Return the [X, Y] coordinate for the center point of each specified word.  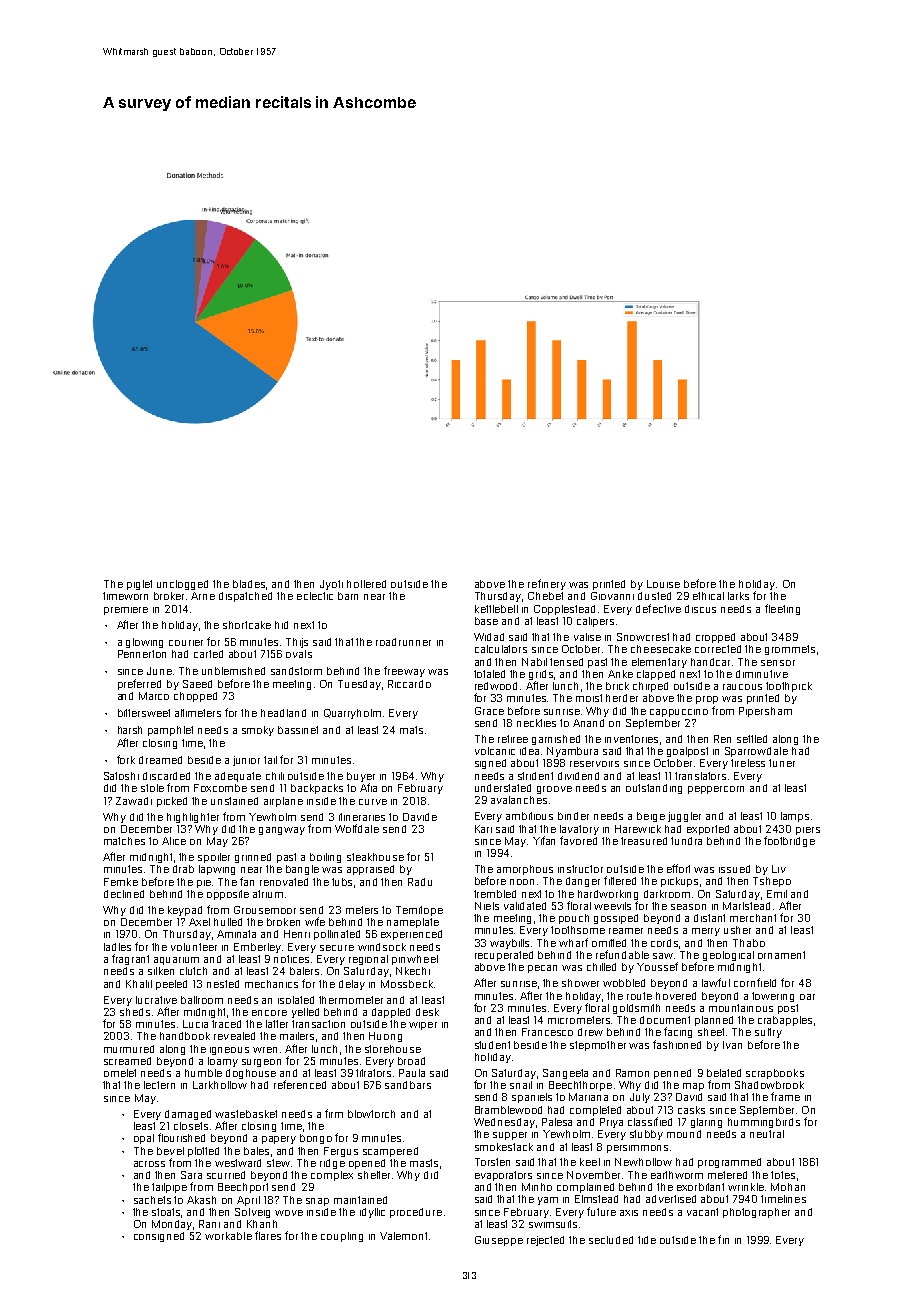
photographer [756, 1213]
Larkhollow [220, 1085]
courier [186, 643]
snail [521, 1085]
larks [738, 596]
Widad [489, 637]
